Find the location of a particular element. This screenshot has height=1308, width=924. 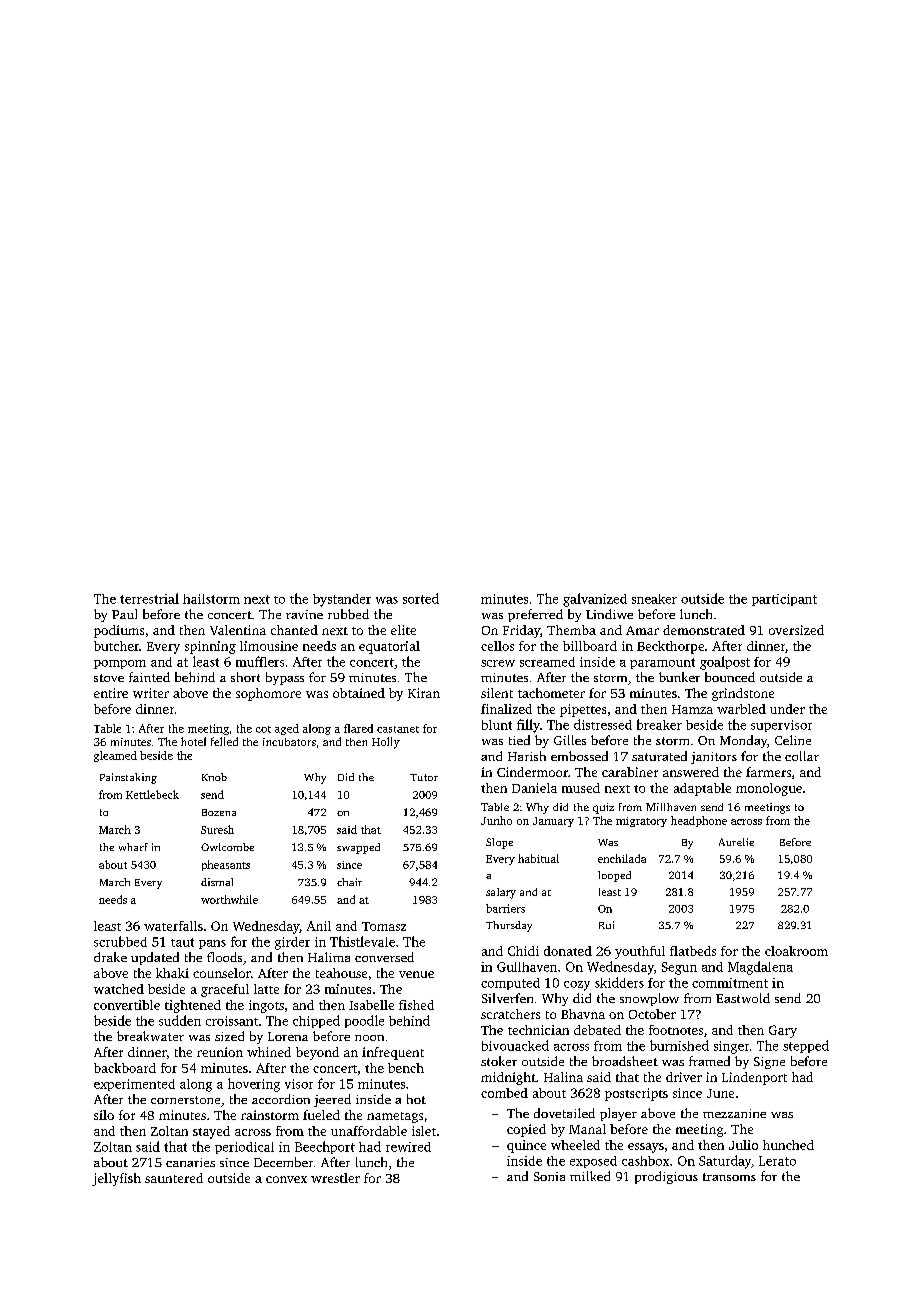

goalpost is located at coordinates (725, 663).
